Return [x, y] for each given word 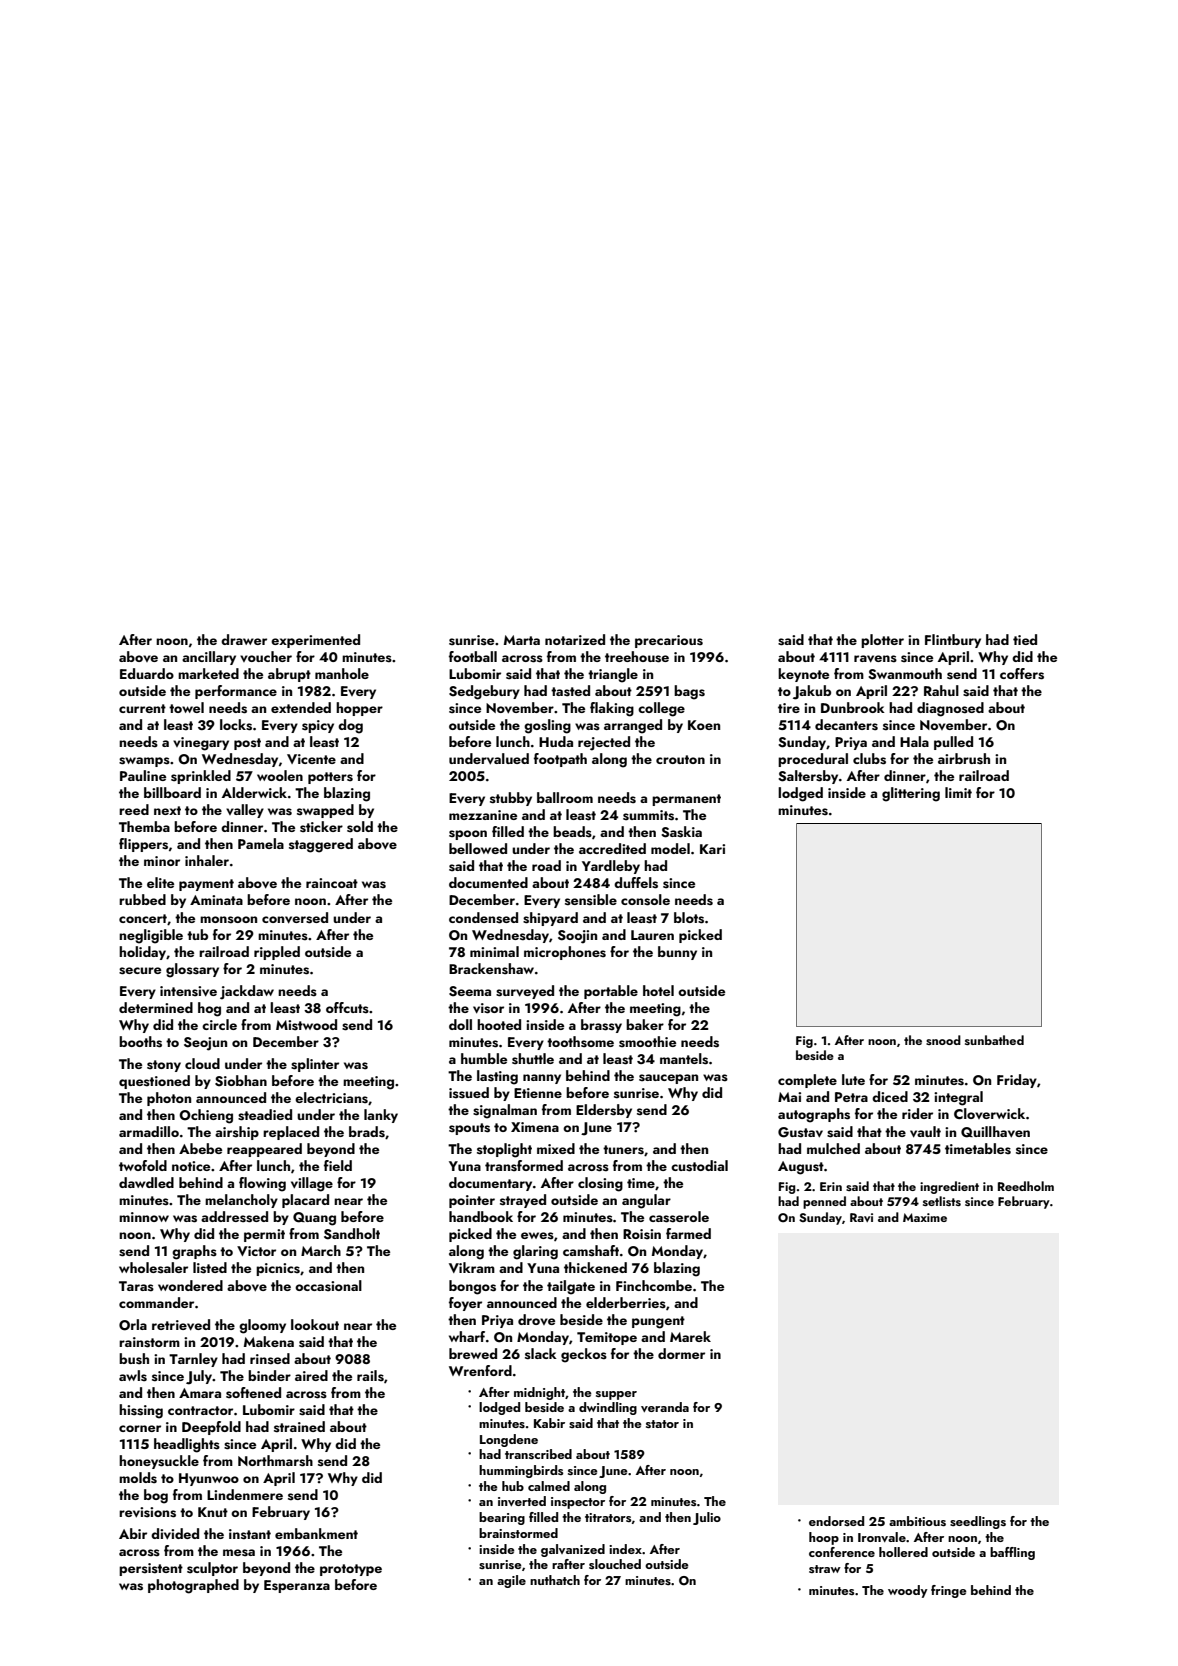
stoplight [504, 1150]
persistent [151, 1569]
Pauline [143, 775]
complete [807, 1081]
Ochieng [206, 1116]
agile [511, 1581]
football [473, 656]
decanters [846, 725]
